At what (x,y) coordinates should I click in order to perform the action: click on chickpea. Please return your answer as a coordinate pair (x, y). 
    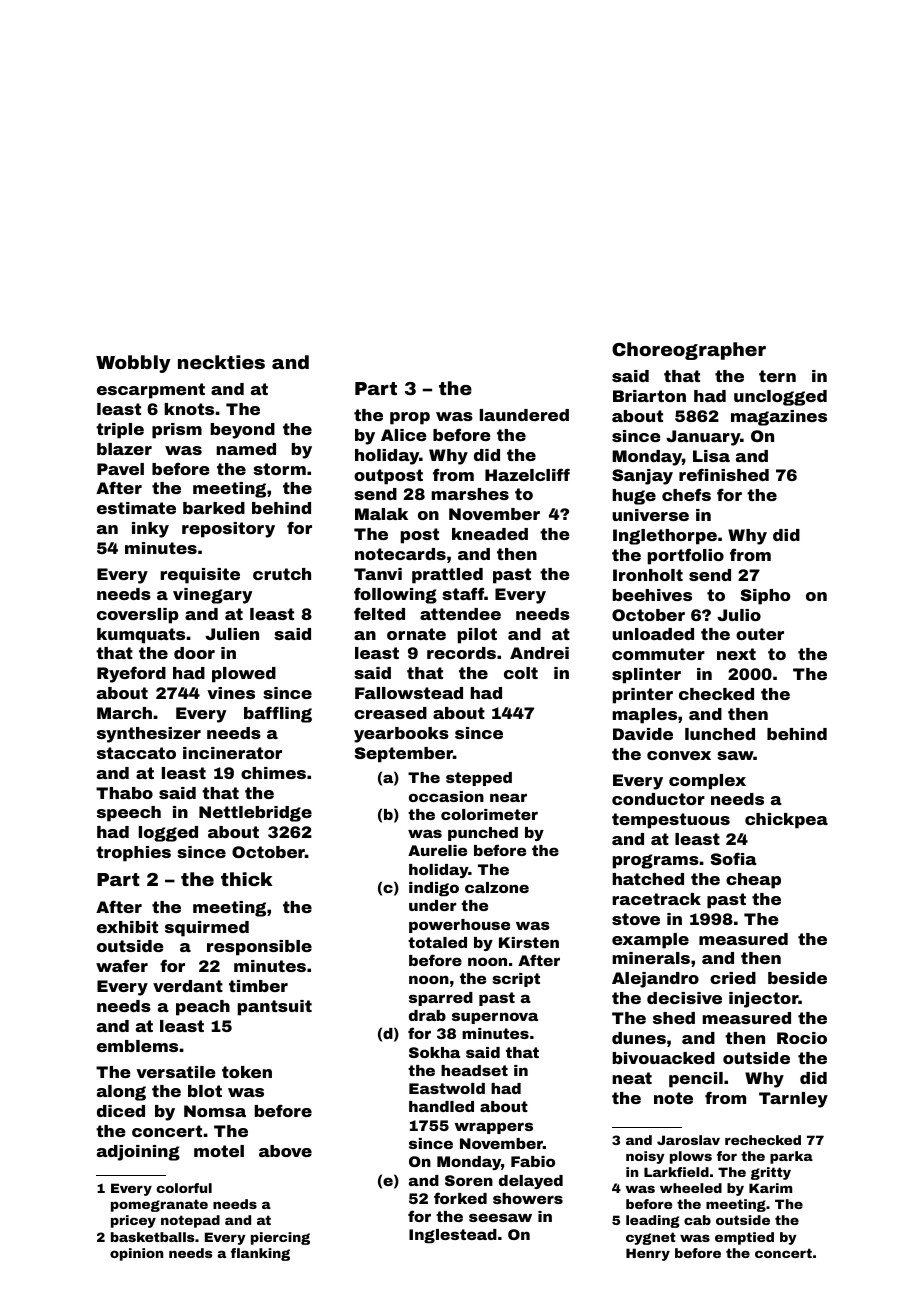
    Looking at the image, I should click on (786, 821).
